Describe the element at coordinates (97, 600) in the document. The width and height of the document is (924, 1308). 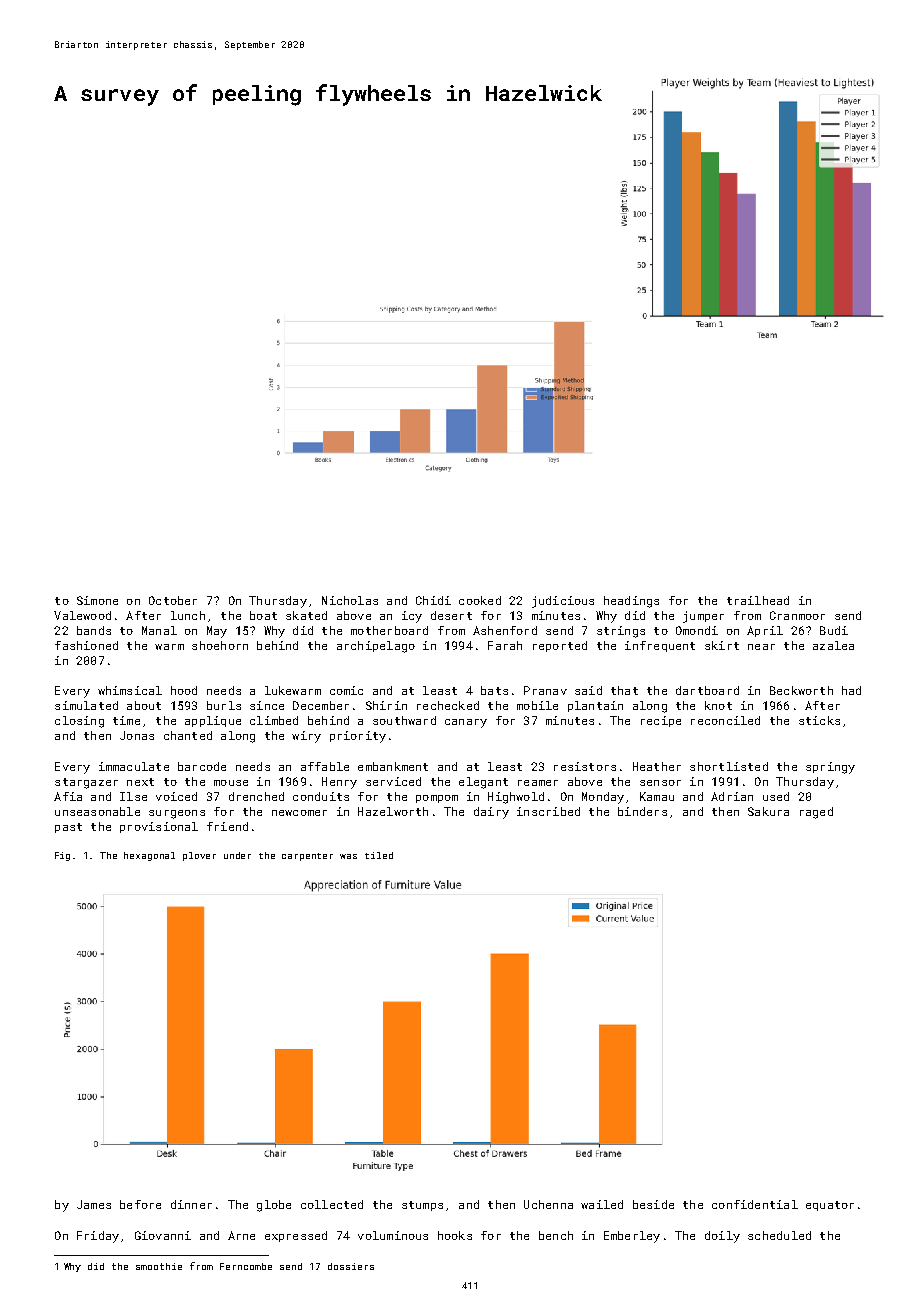
I see `Simone` at that location.
